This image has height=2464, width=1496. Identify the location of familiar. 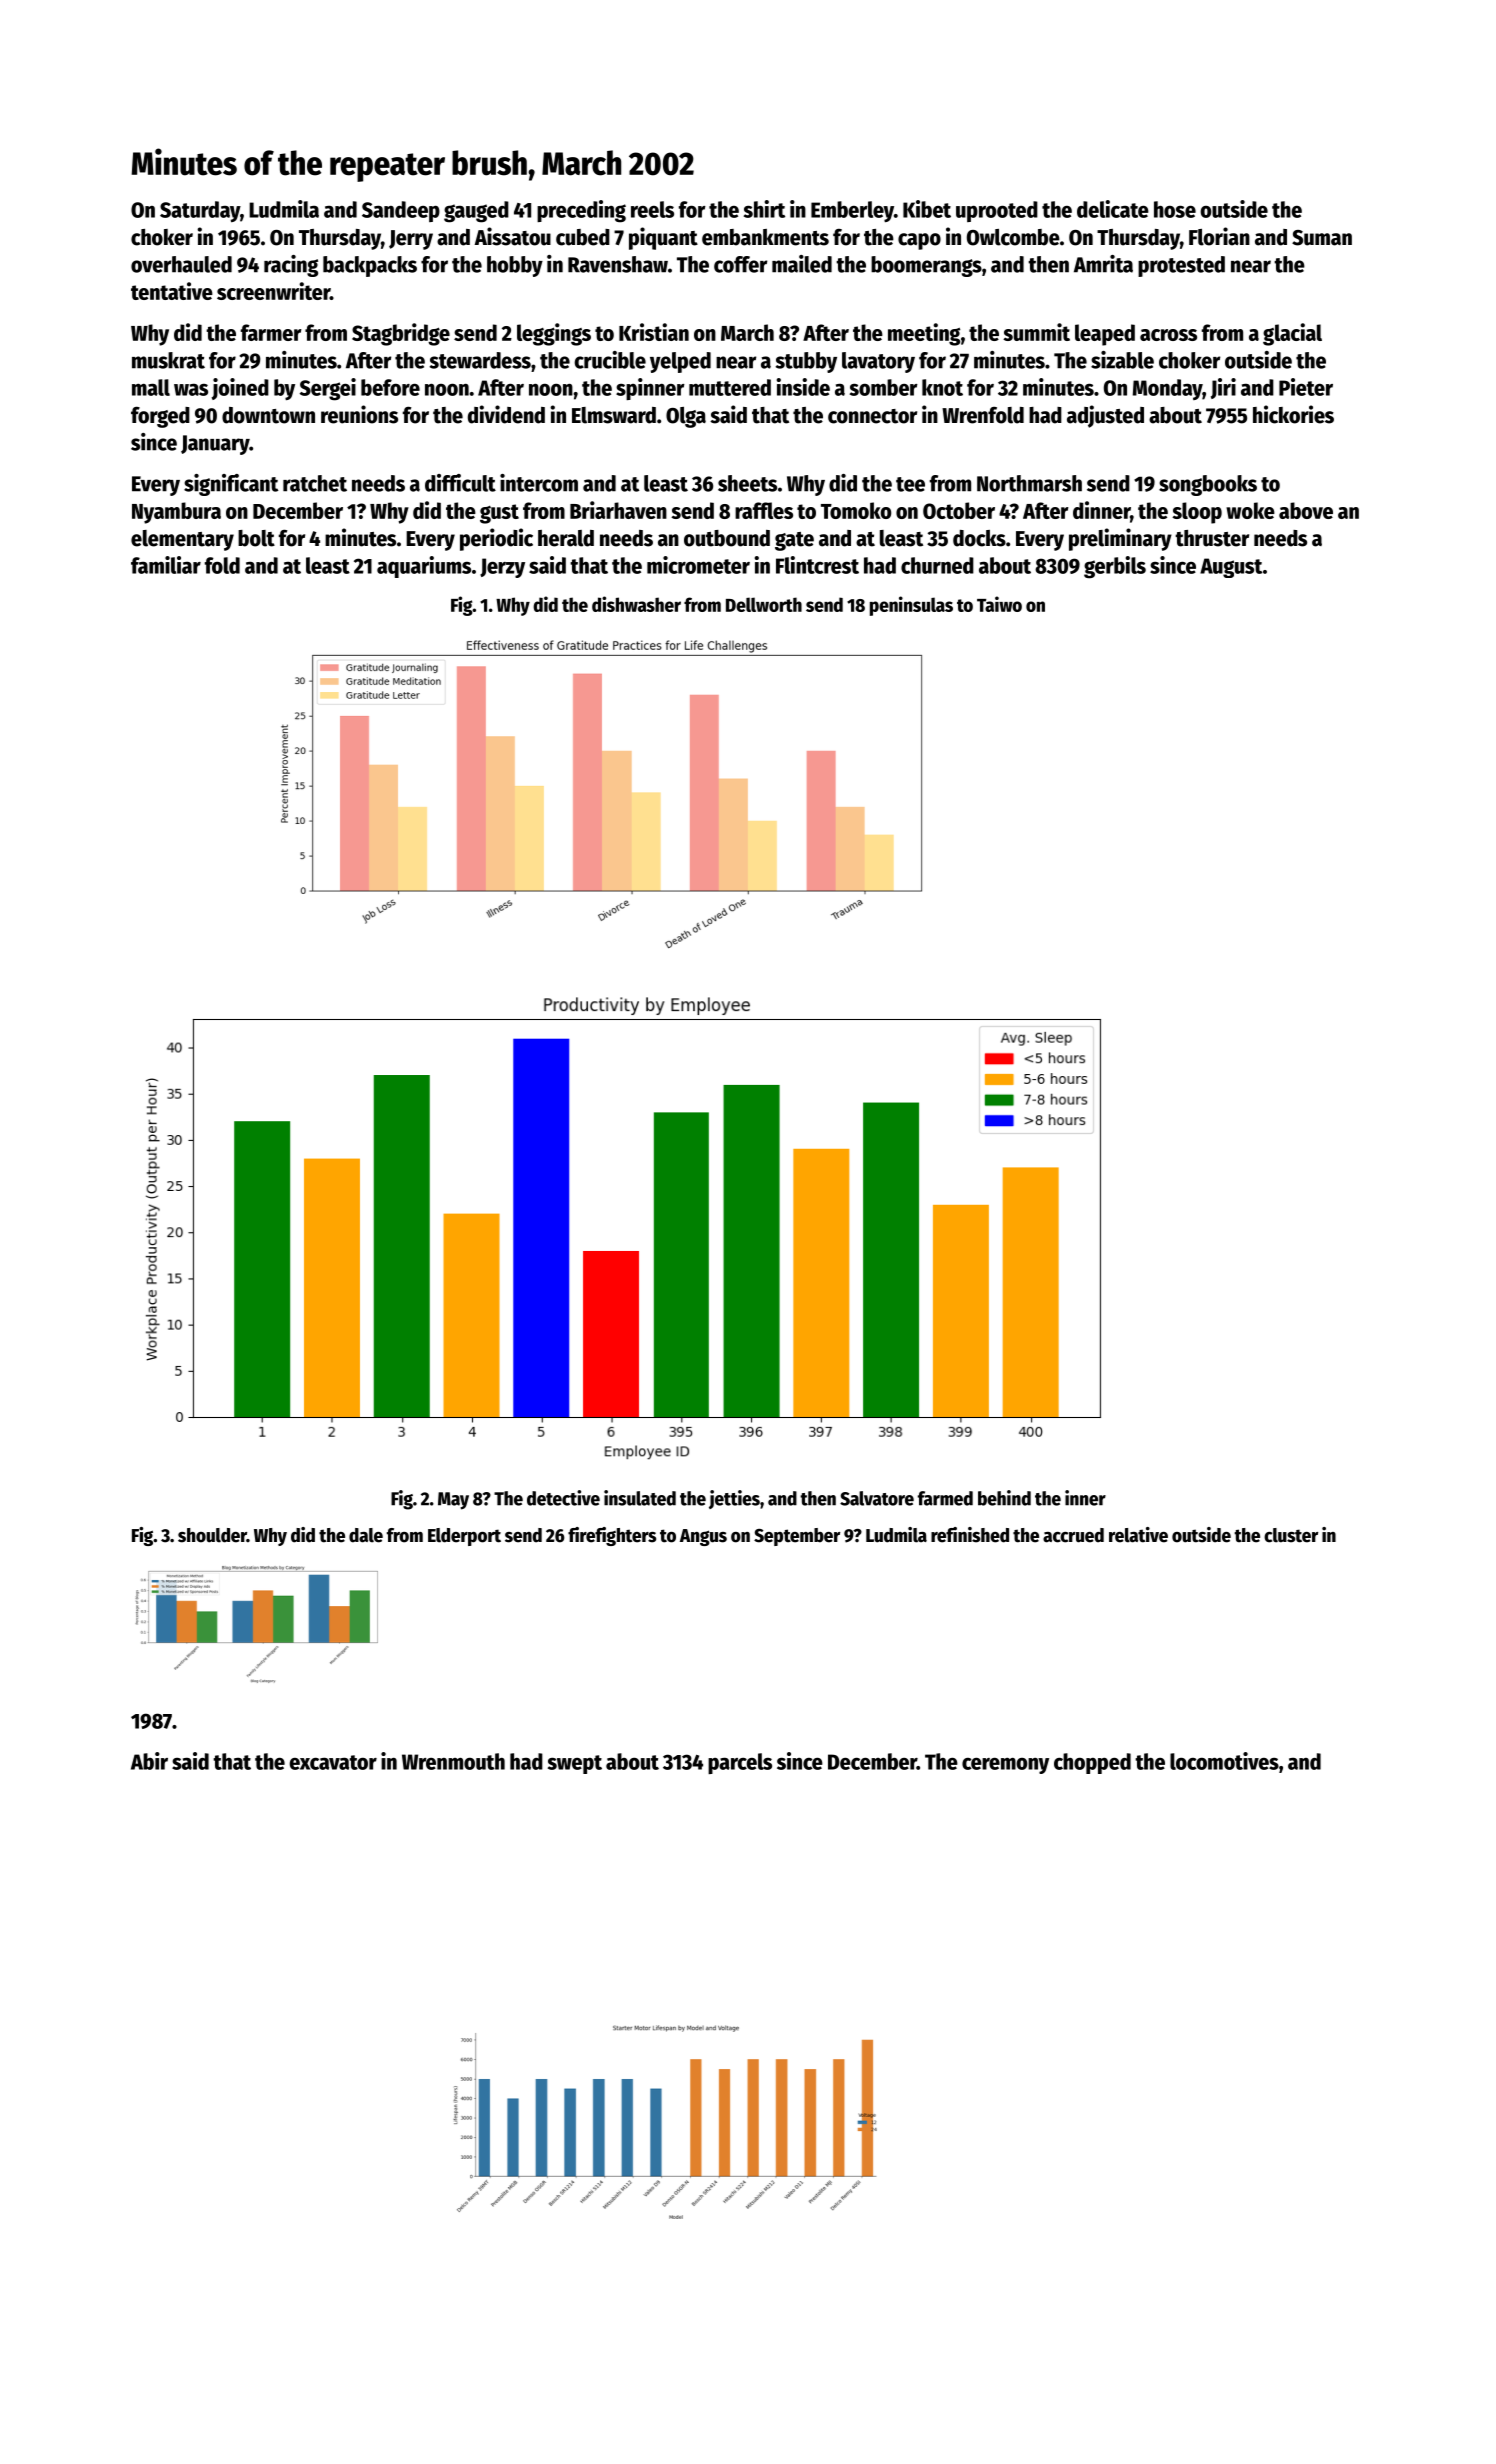
(166, 565).
